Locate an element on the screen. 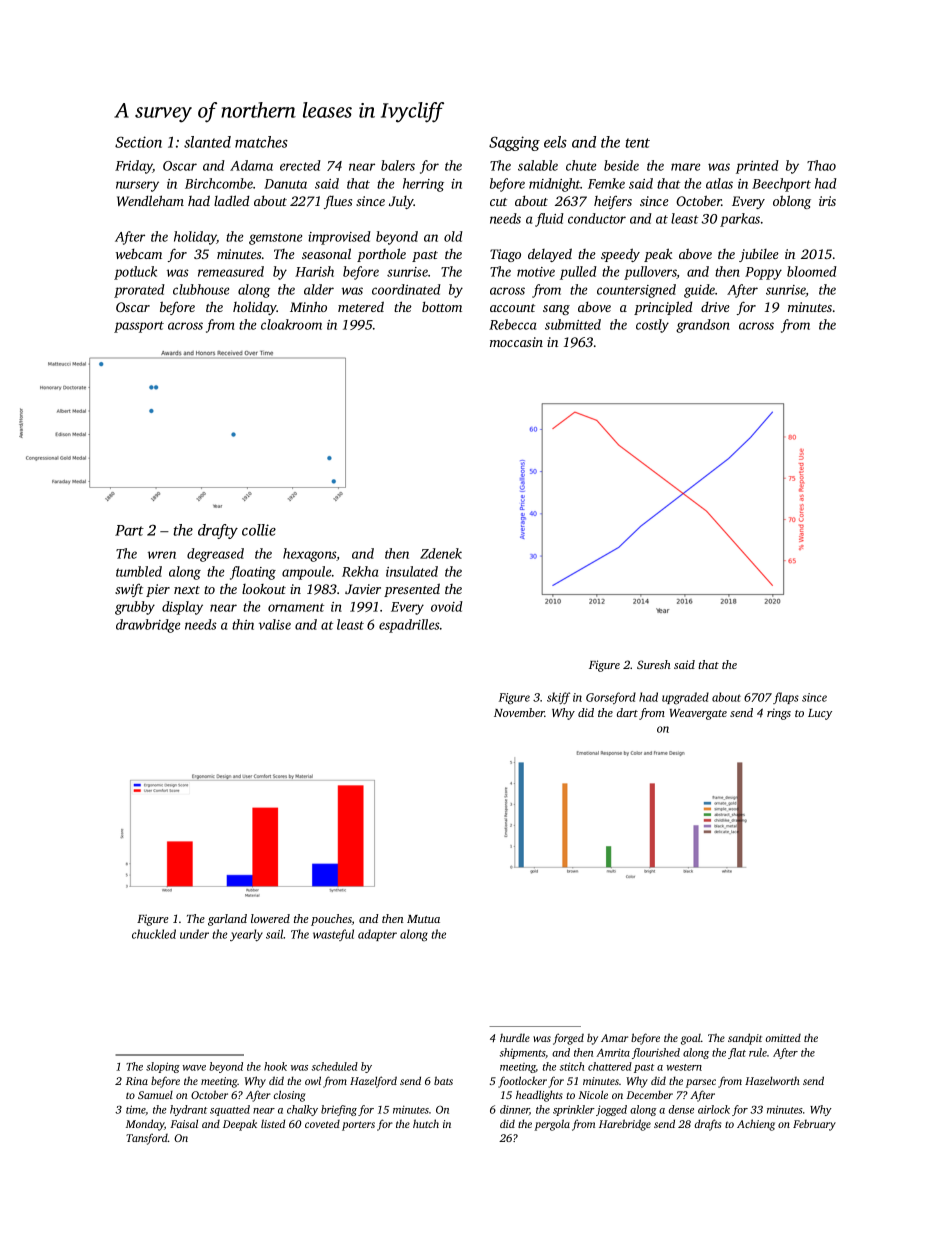 The height and width of the screenshot is (1233, 952). matches is located at coordinates (261, 142).
